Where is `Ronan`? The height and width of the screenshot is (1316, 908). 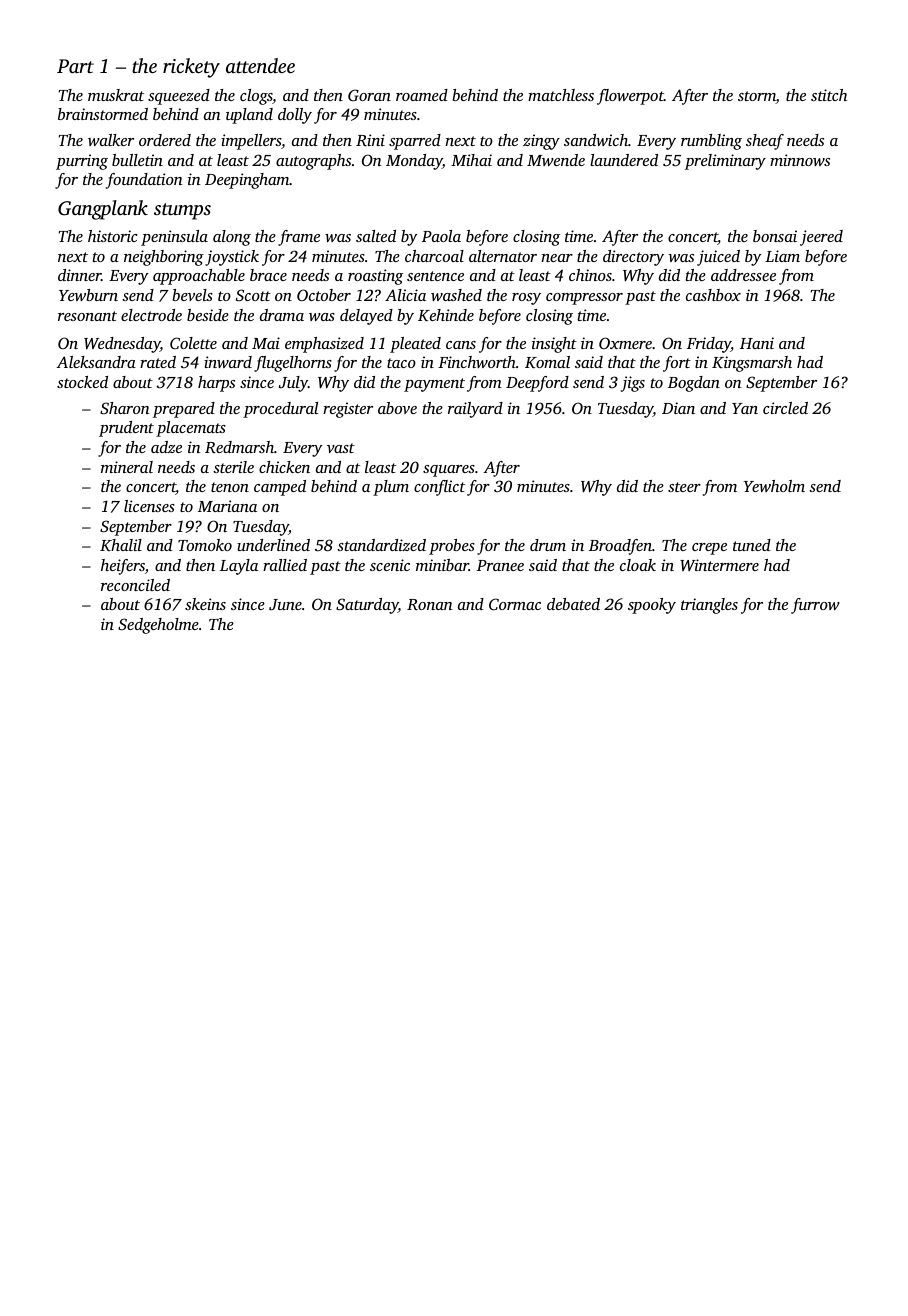
Ronan is located at coordinates (430, 605).
